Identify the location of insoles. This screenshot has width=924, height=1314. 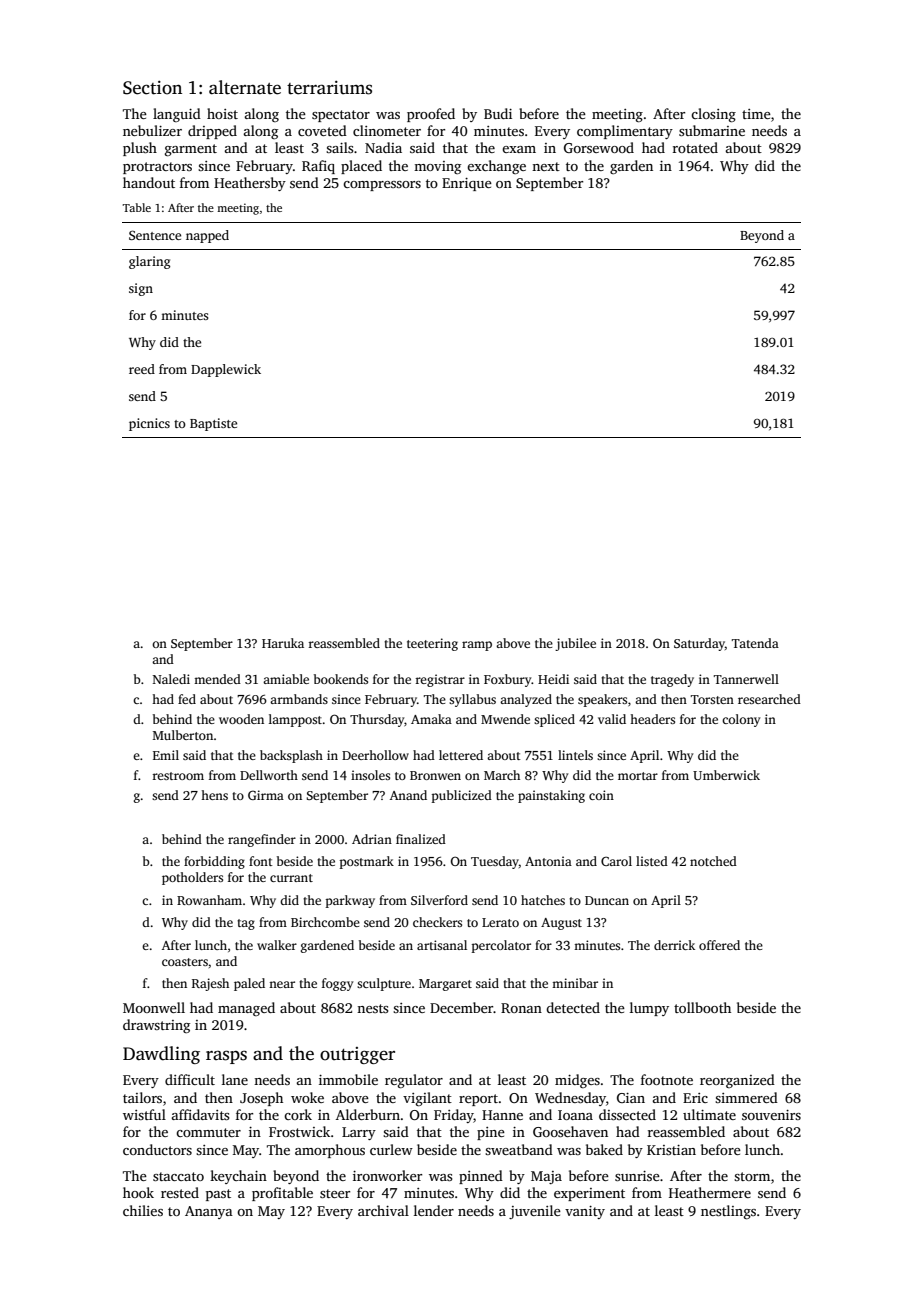
(370, 775).
